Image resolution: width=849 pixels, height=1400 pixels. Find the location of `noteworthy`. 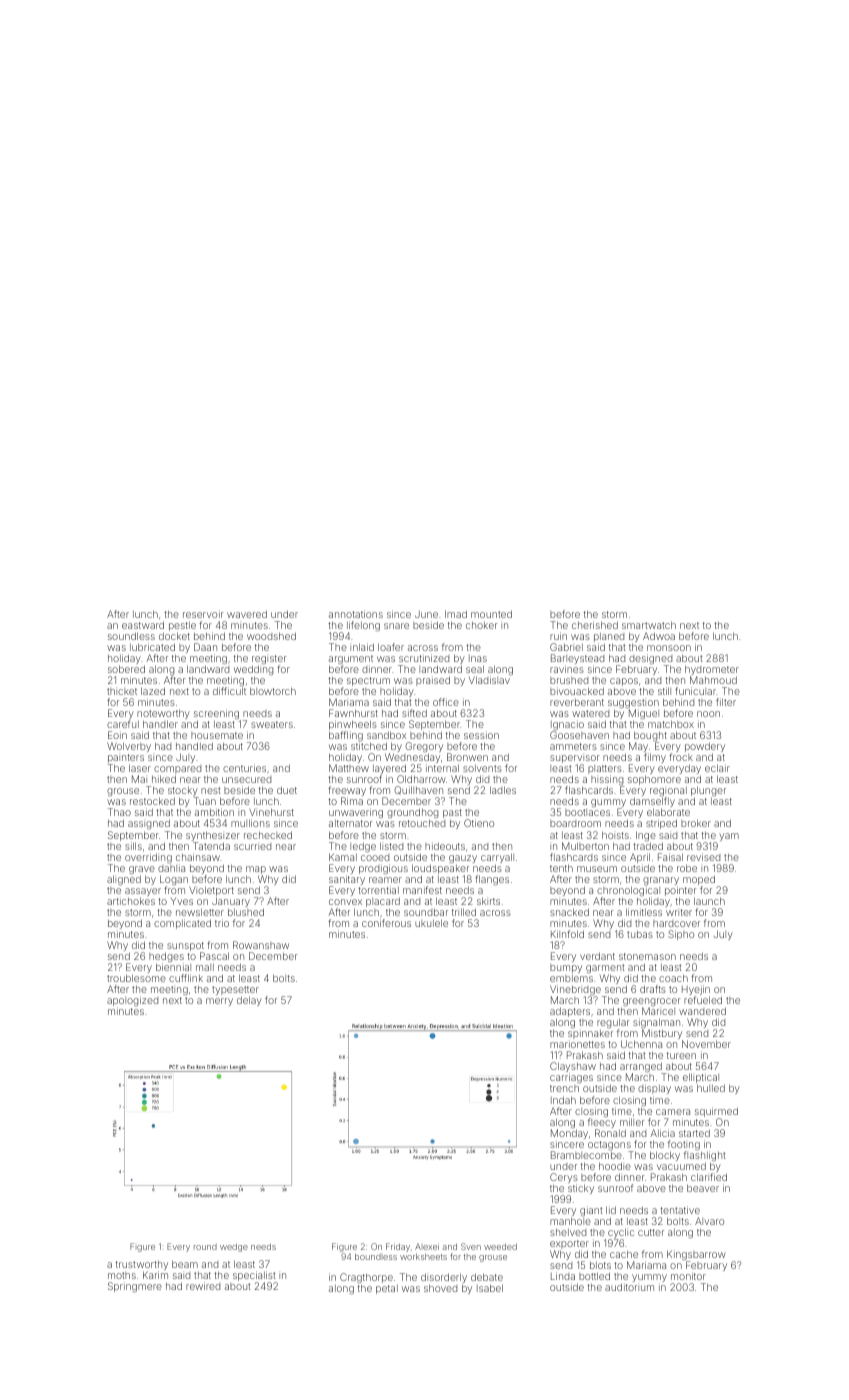

noteworthy is located at coordinates (163, 714).
